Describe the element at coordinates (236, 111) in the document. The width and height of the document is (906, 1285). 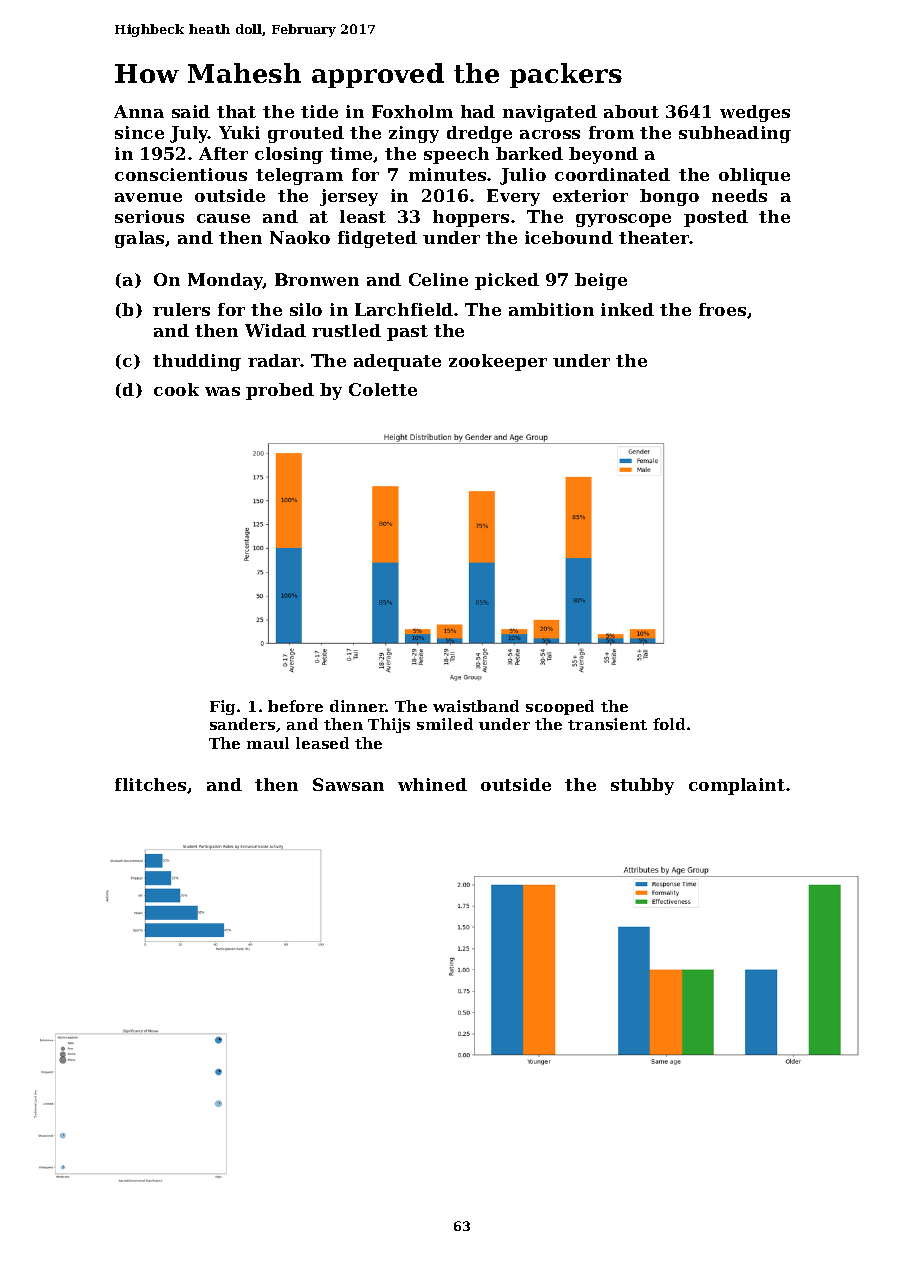
I see `that` at that location.
